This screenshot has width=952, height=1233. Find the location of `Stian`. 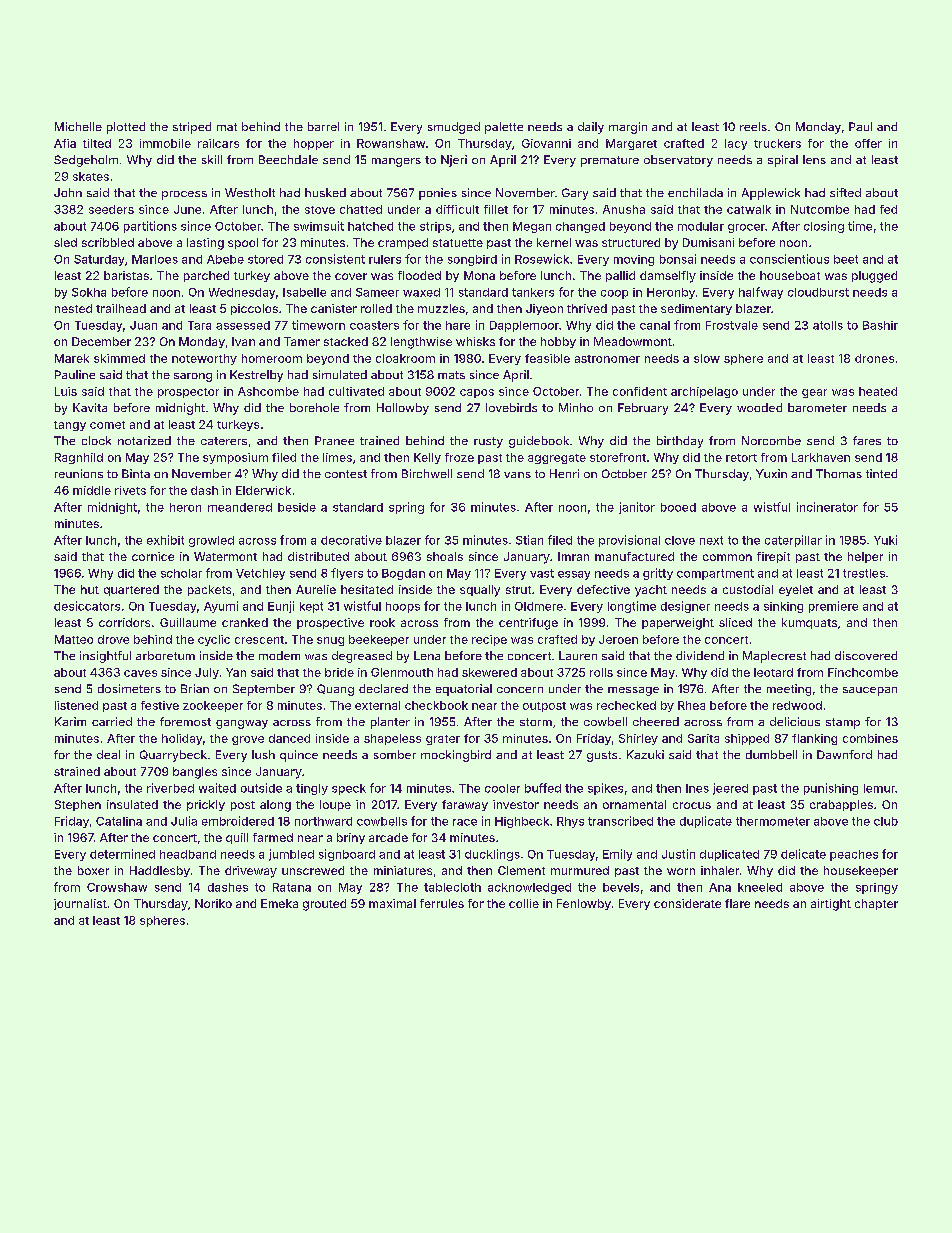

Stian is located at coordinates (529, 540).
